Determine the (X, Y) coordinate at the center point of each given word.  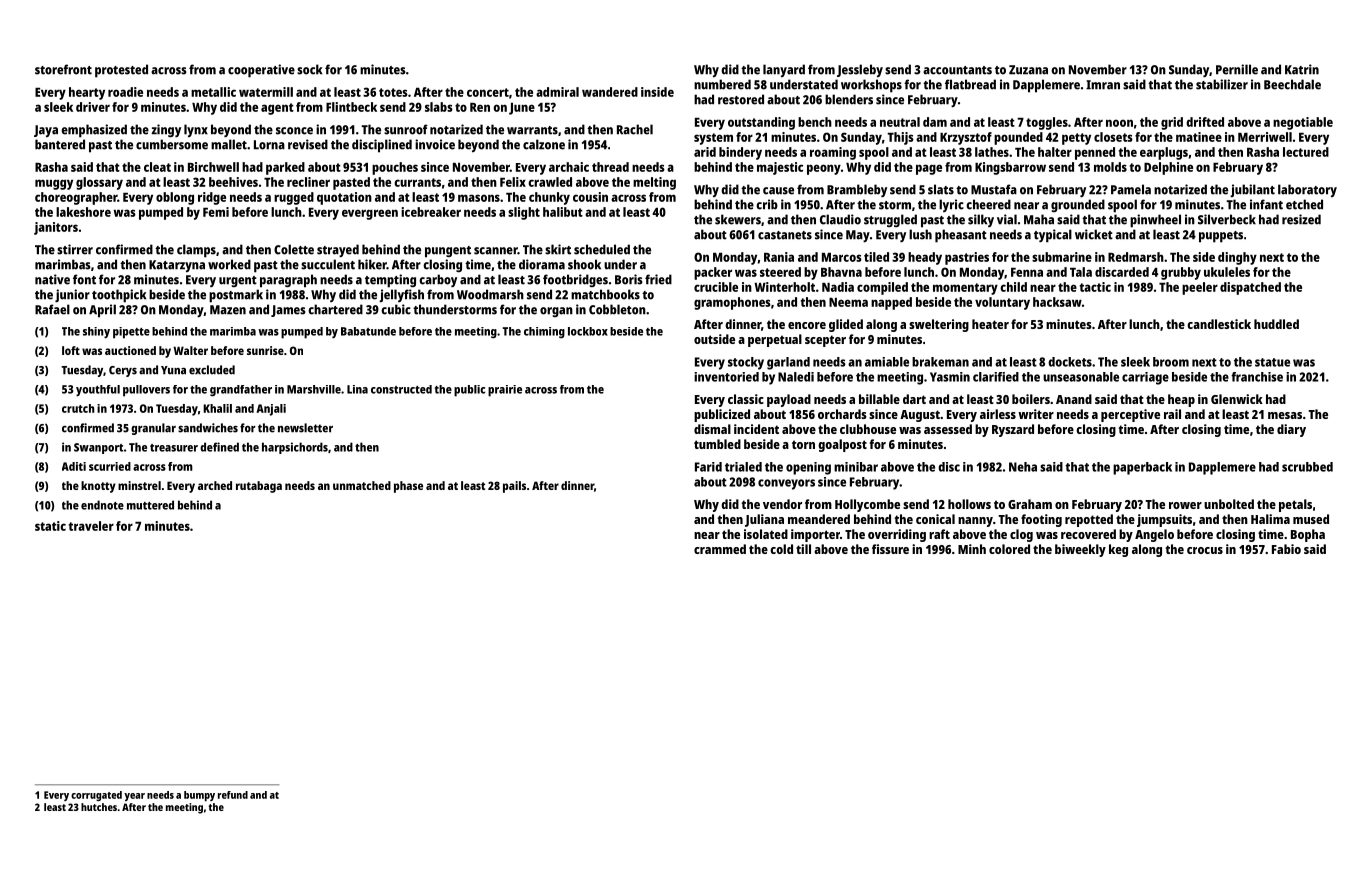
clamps (196, 251)
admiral (557, 92)
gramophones (732, 303)
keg (1118, 550)
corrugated (96, 796)
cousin (590, 197)
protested (121, 71)
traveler (91, 526)
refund (233, 795)
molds (1110, 167)
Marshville (314, 389)
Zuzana (1028, 70)
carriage (1145, 378)
